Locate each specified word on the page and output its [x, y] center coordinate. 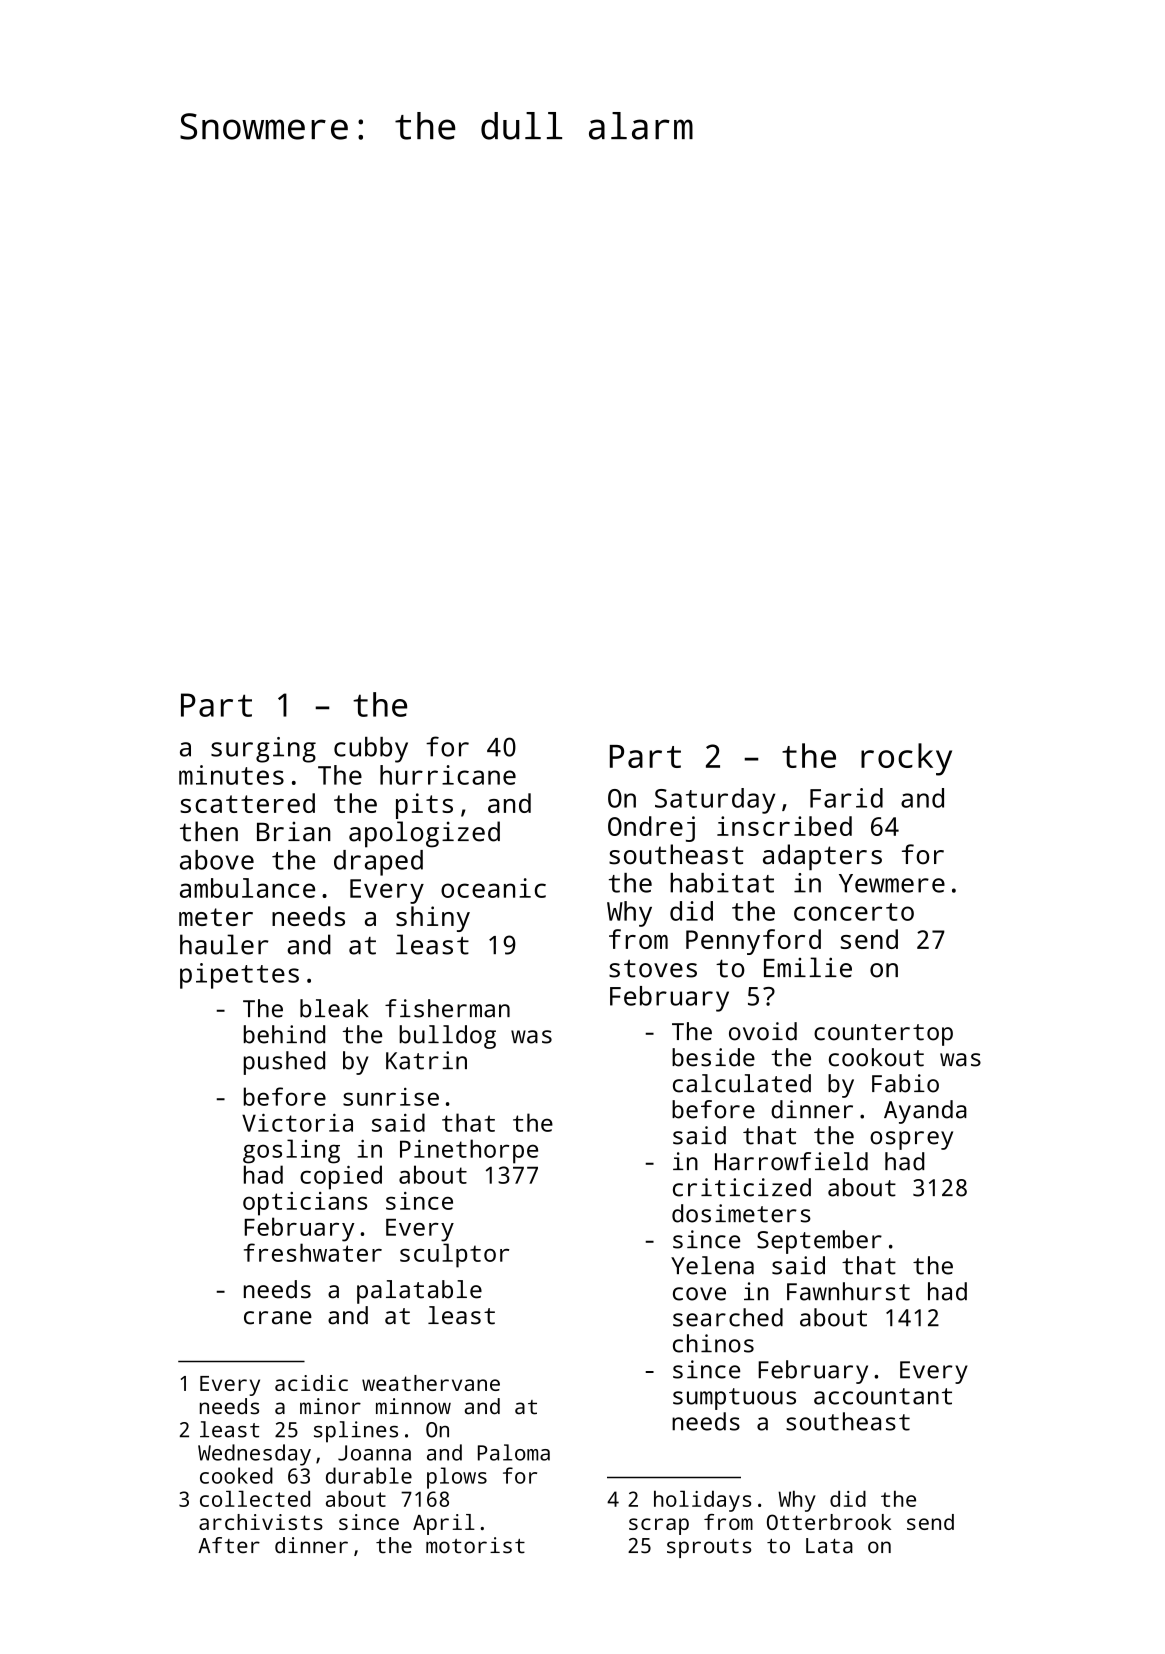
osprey [911, 1140]
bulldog [447, 1037]
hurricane [448, 775]
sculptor [454, 1255]
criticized [742, 1187]
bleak [334, 1008]
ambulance [247, 888]
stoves [653, 968]
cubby [371, 750]
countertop [883, 1035]
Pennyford [753, 942]
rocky [906, 759]
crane [278, 1318]
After [229, 1545]
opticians [305, 1204]
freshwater [313, 1252]
